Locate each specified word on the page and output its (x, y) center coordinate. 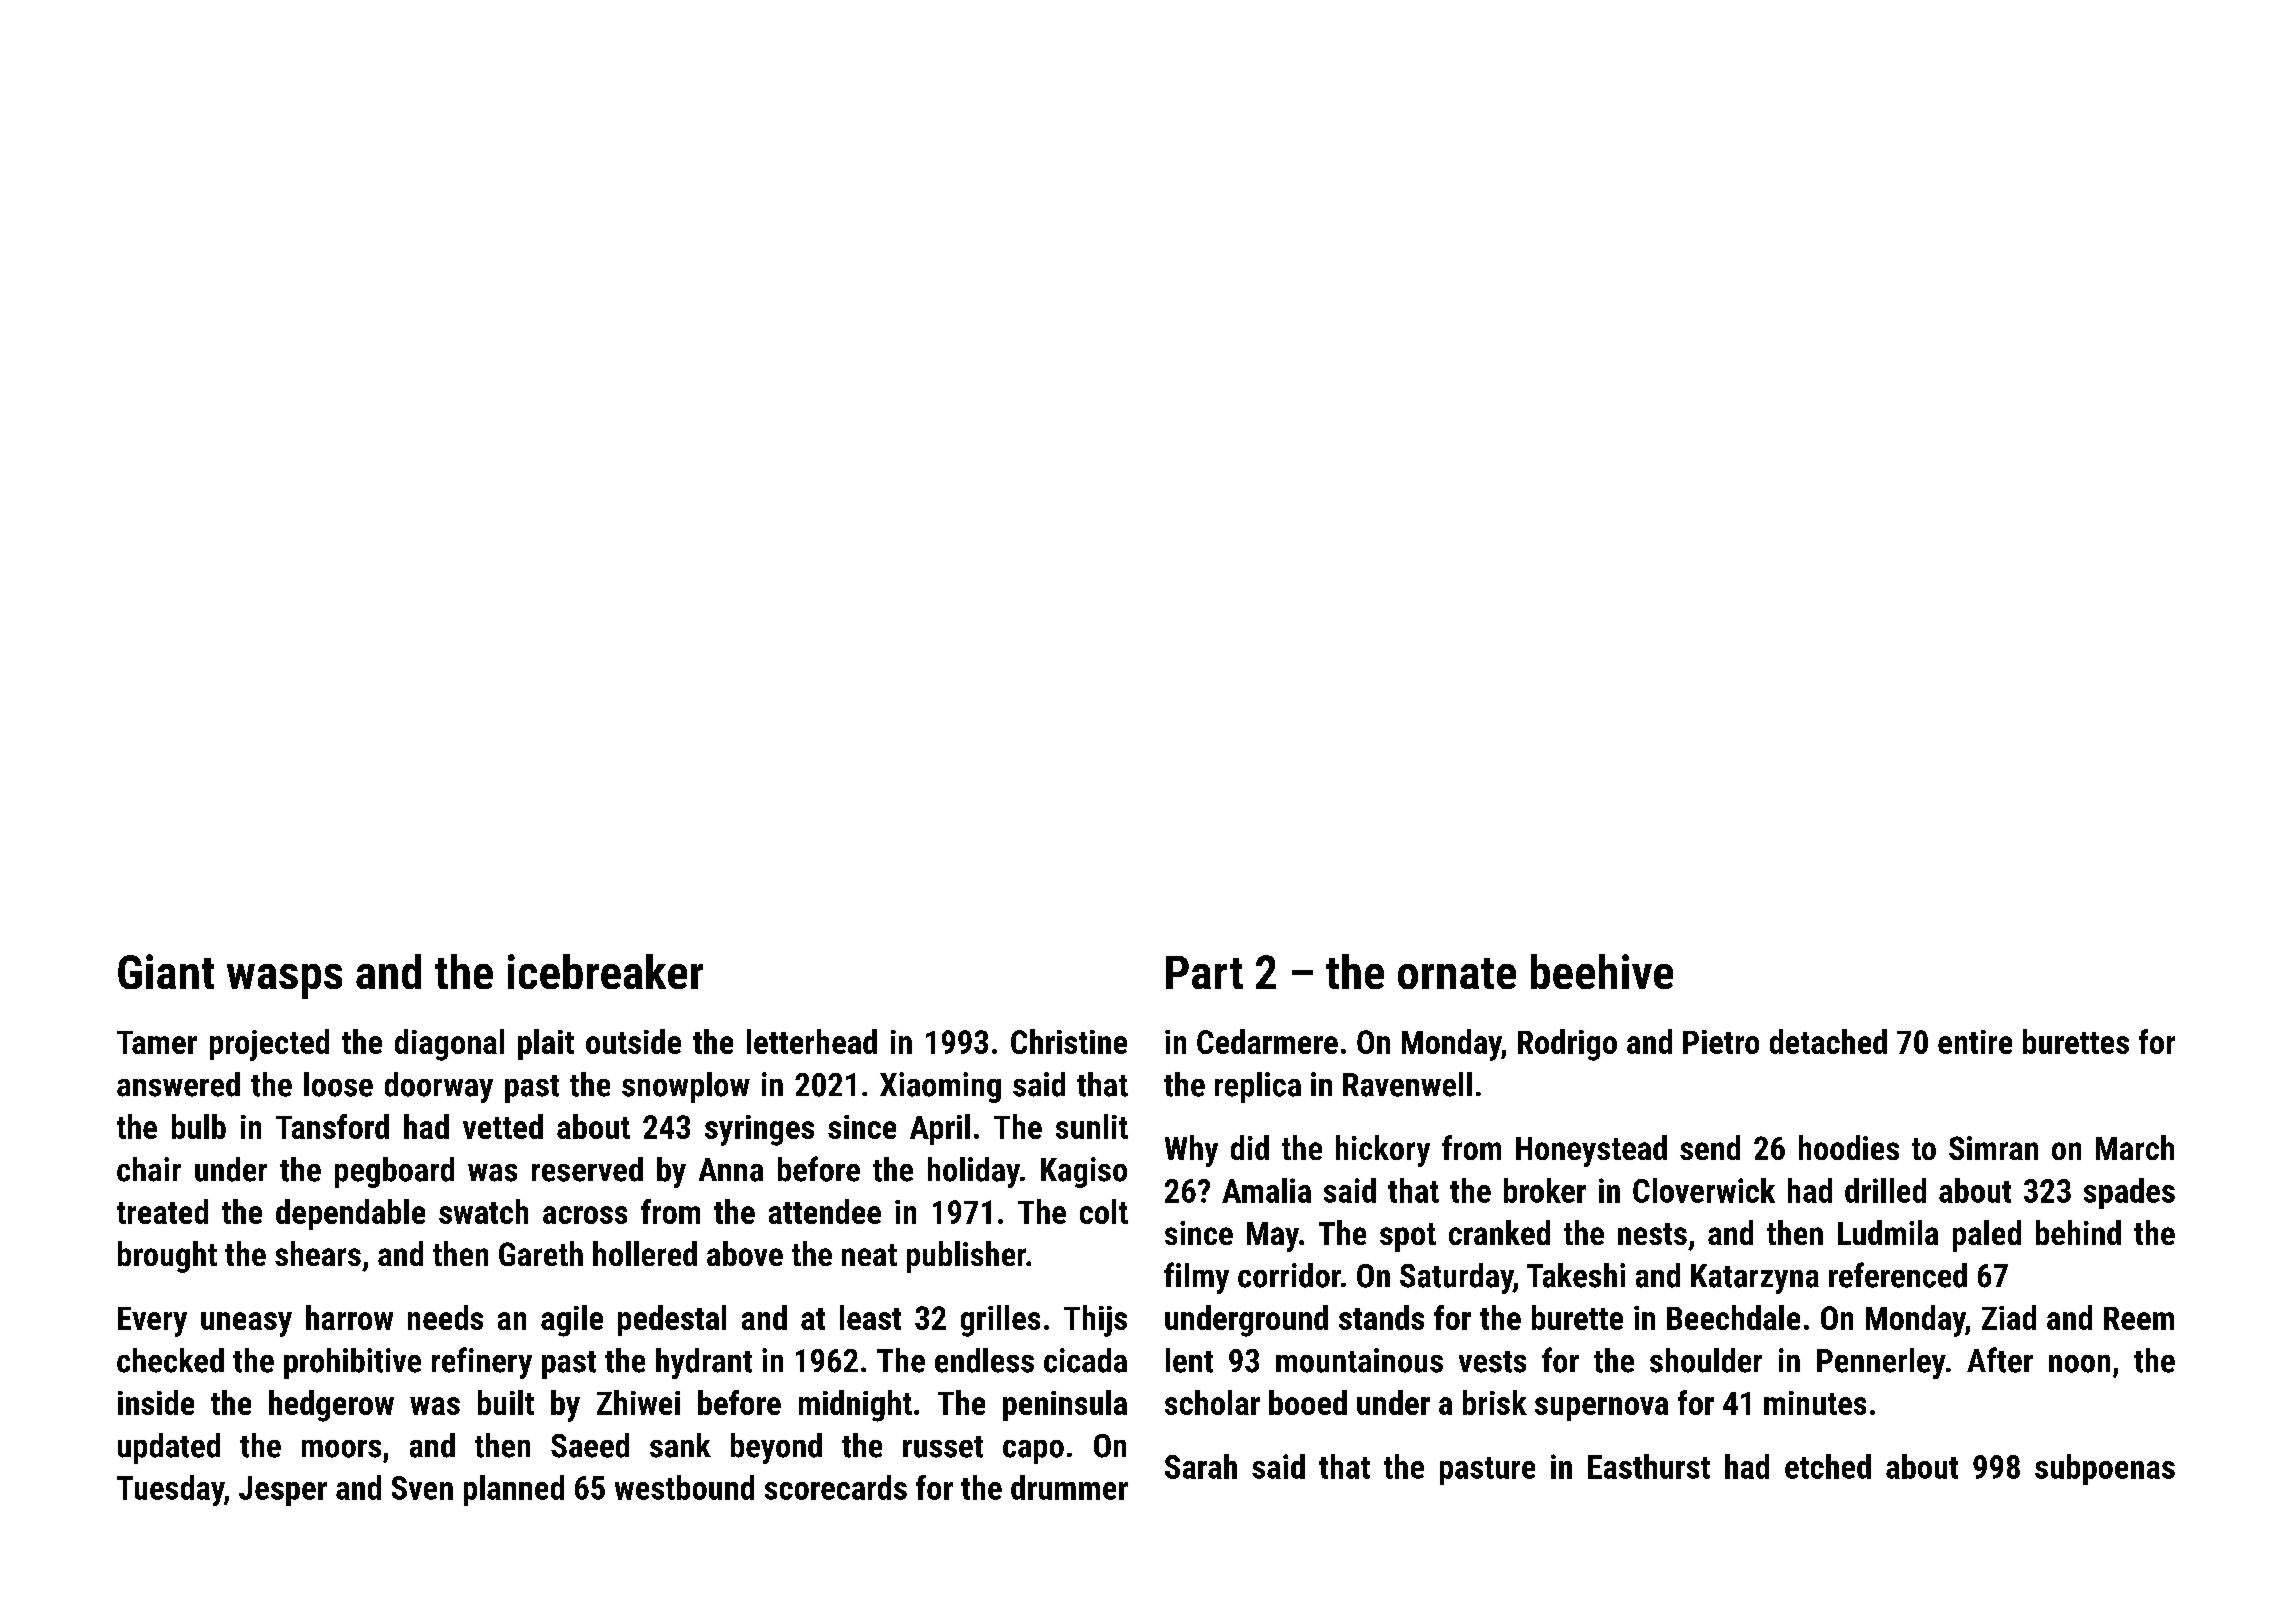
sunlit (1092, 1126)
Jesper (283, 1491)
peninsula (1065, 1405)
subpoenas (2105, 1469)
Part (1204, 972)
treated (162, 1211)
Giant (166, 971)
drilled (1885, 1190)
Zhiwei (638, 1402)
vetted (503, 1126)
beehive (1602, 971)
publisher (966, 1257)
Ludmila (1888, 1232)
